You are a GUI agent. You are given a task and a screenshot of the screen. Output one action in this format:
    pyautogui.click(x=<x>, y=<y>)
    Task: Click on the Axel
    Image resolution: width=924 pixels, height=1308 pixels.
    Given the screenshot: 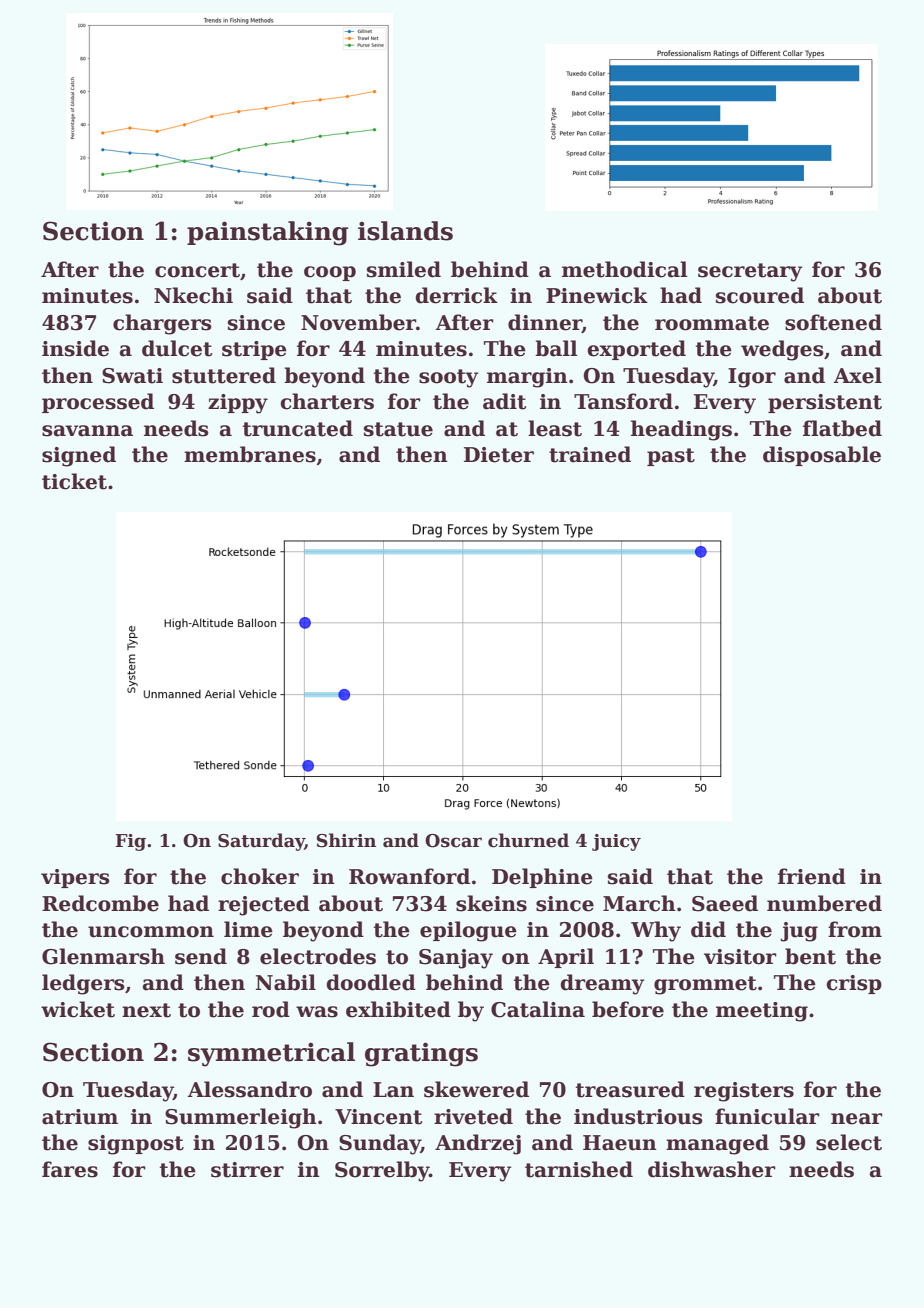 What is the action you would take?
    pyautogui.click(x=857, y=375)
